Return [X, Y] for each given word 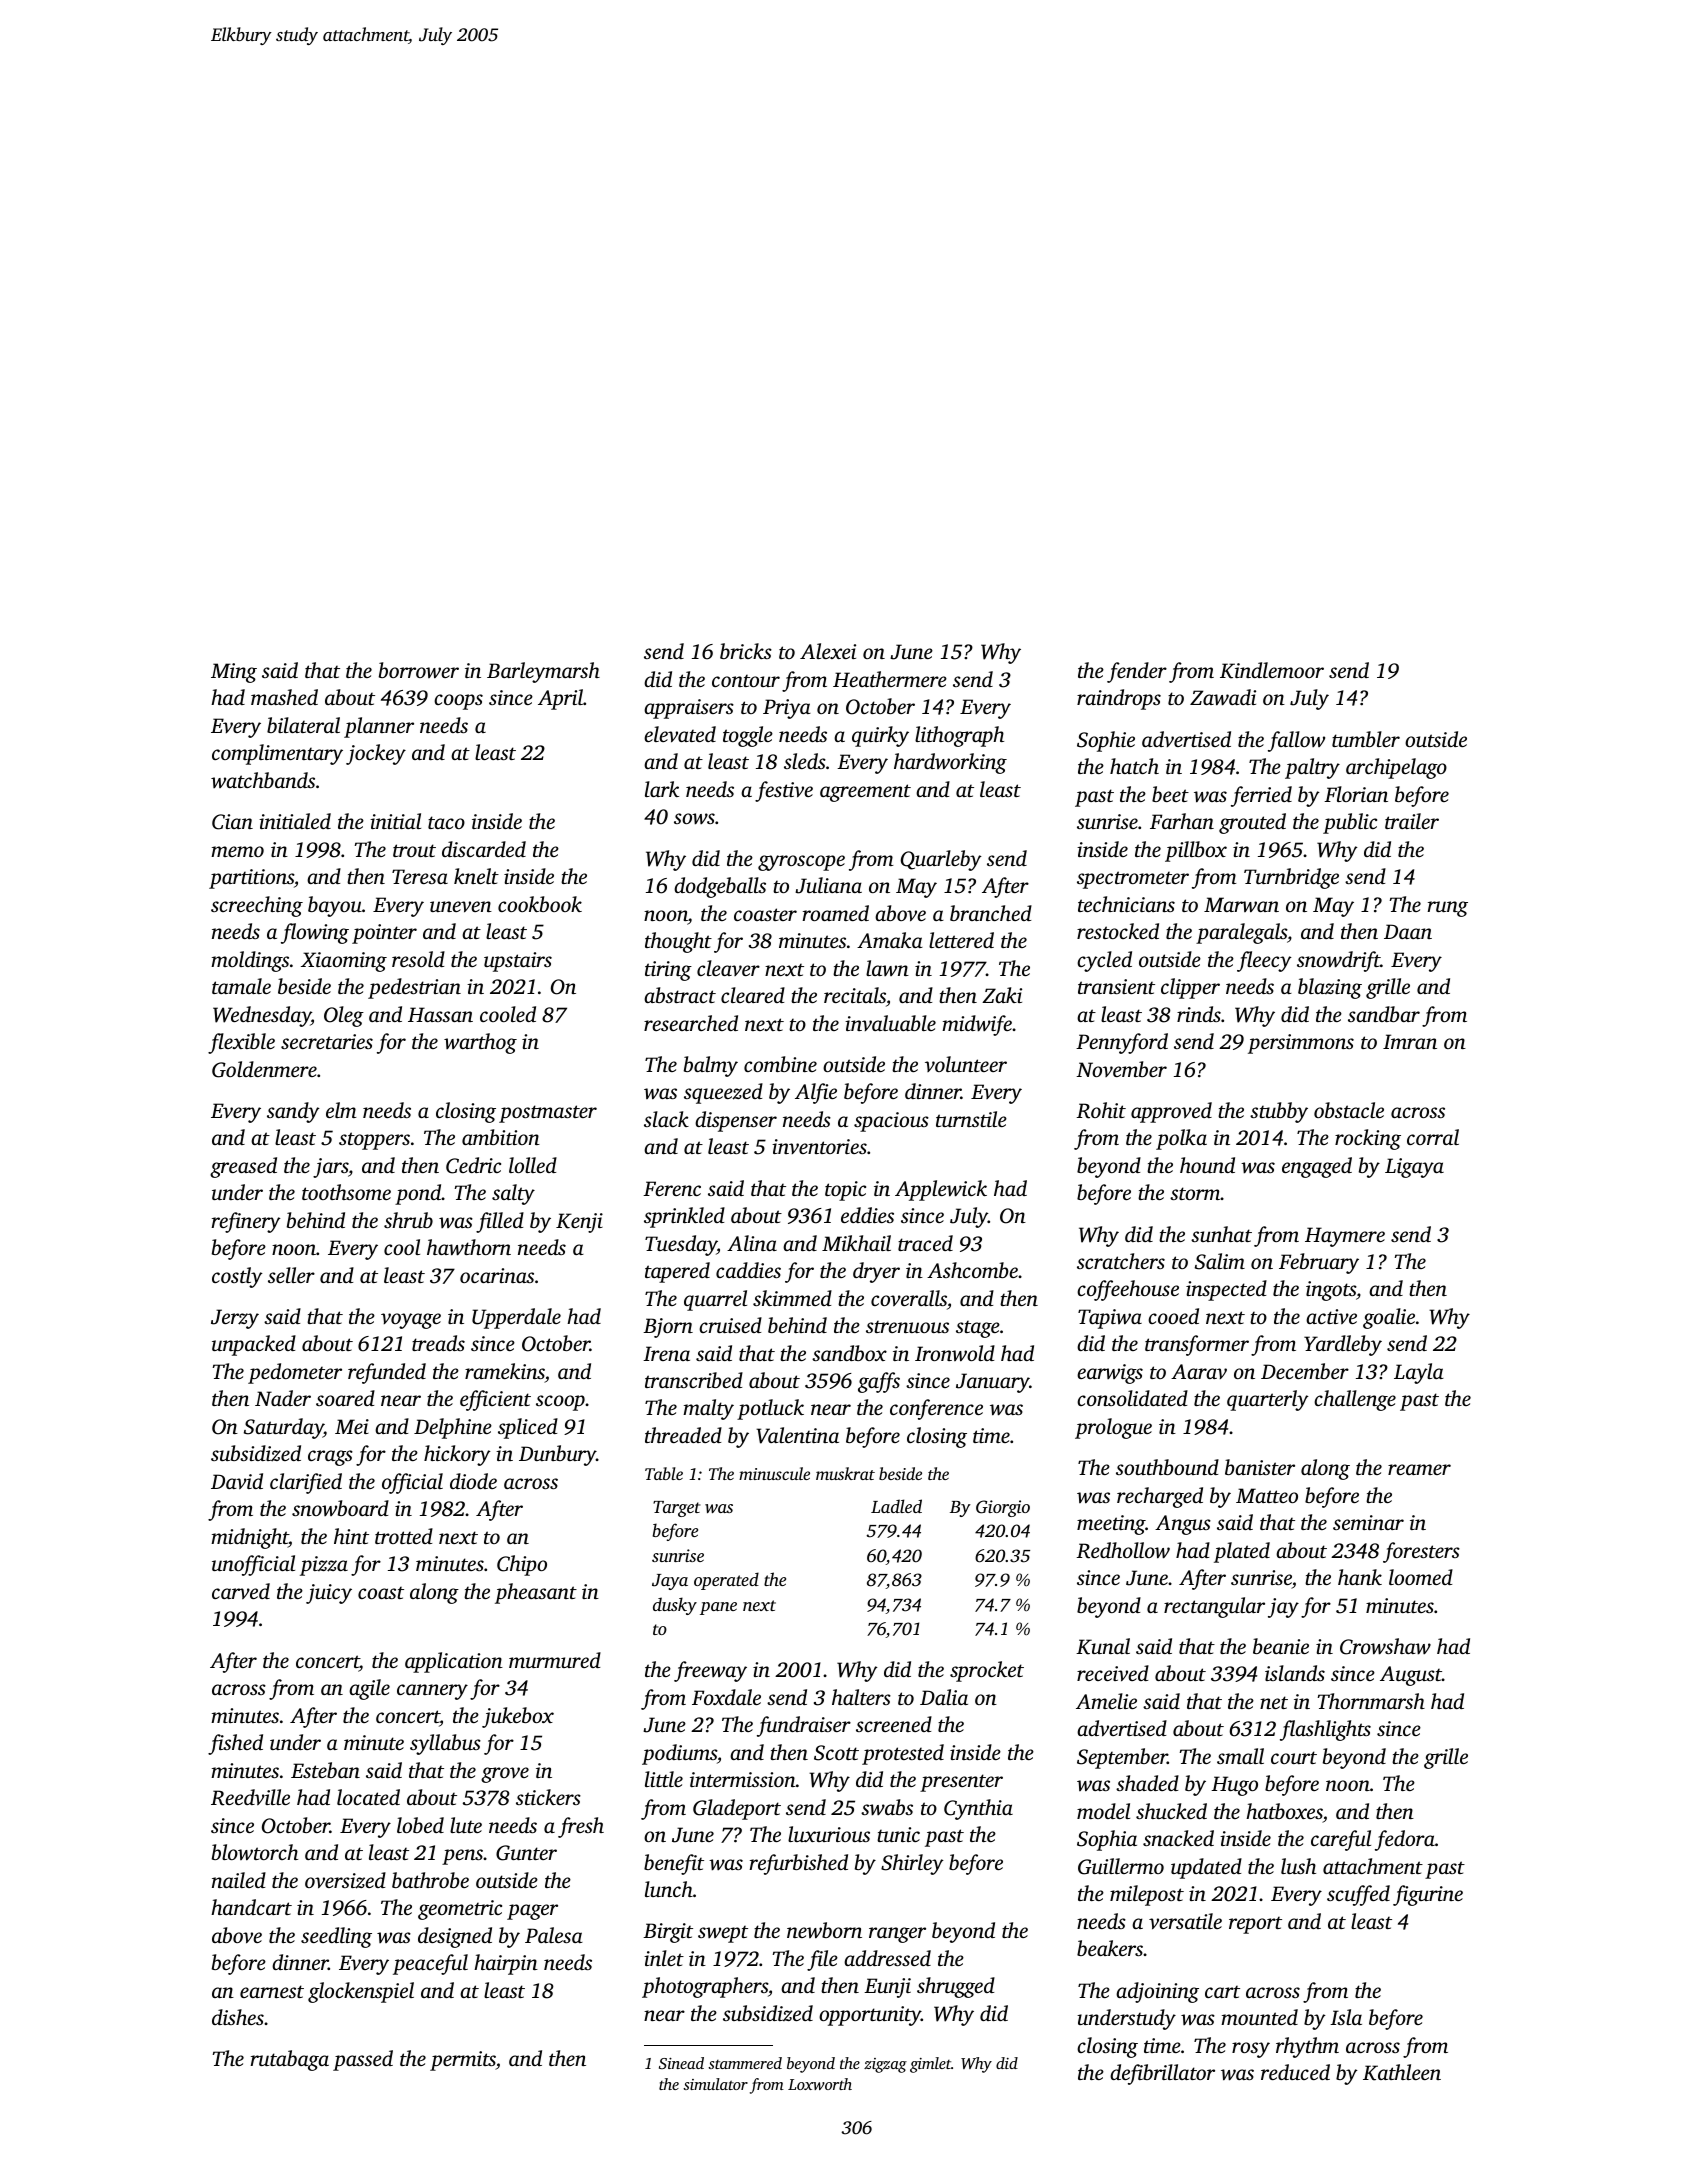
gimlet [930, 2065]
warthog [480, 1043]
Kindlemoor [1272, 670]
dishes [238, 2017]
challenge [1355, 1400]
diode [473, 1481]
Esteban [325, 1770]
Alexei [828, 651]
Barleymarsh [543, 672]
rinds [1199, 1014]
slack [666, 1119]
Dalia [944, 1697]
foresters [1421, 1552]
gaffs [879, 1382]
